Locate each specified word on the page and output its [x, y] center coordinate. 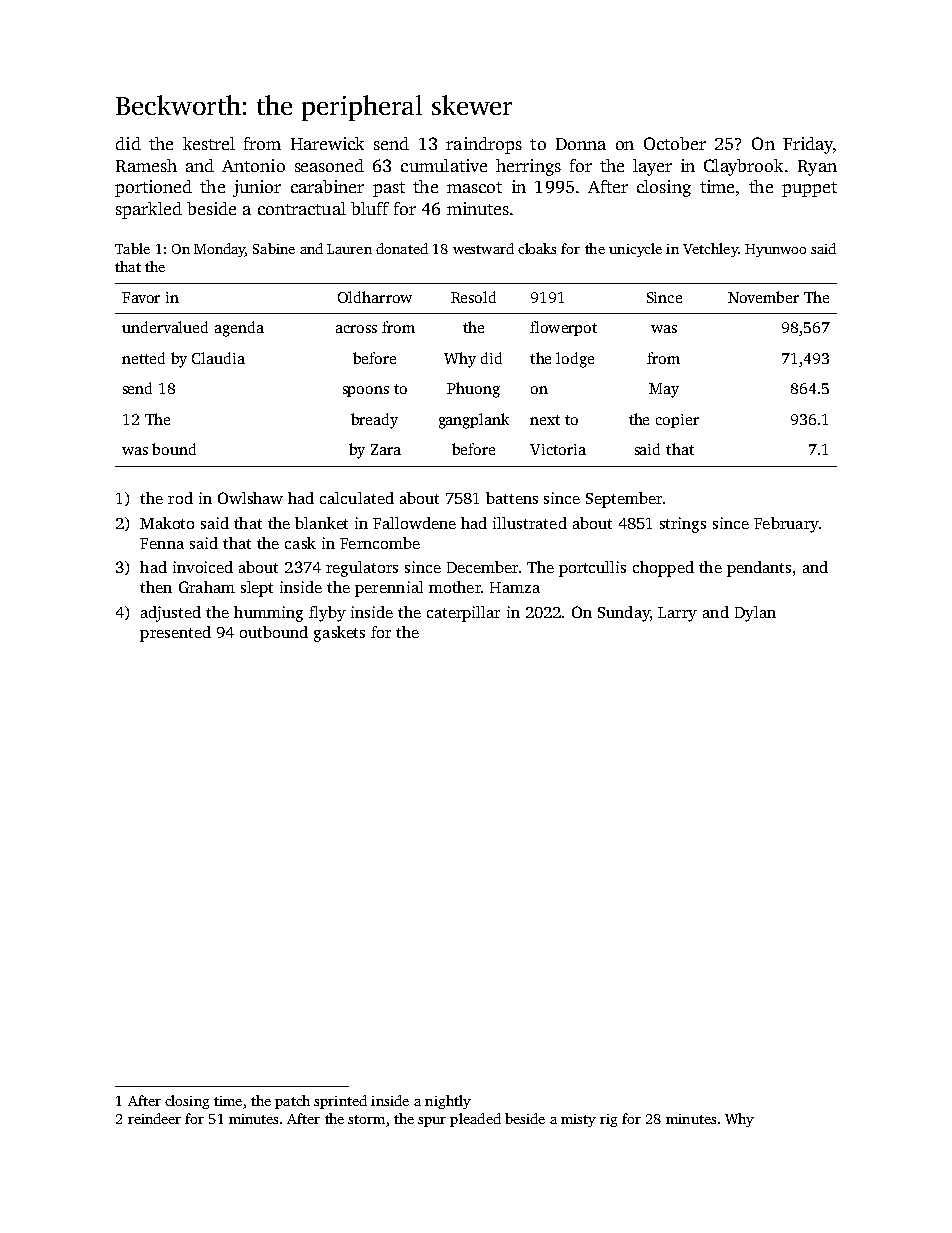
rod [180, 498]
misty [578, 1120]
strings [683, 525]
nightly [448, 1102]
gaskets [339, 634]
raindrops [484, 145]
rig [608, 1120]
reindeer [154, 1118]
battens [512, 498]
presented [175, 634]
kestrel [209, 143]
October [675, 143]
